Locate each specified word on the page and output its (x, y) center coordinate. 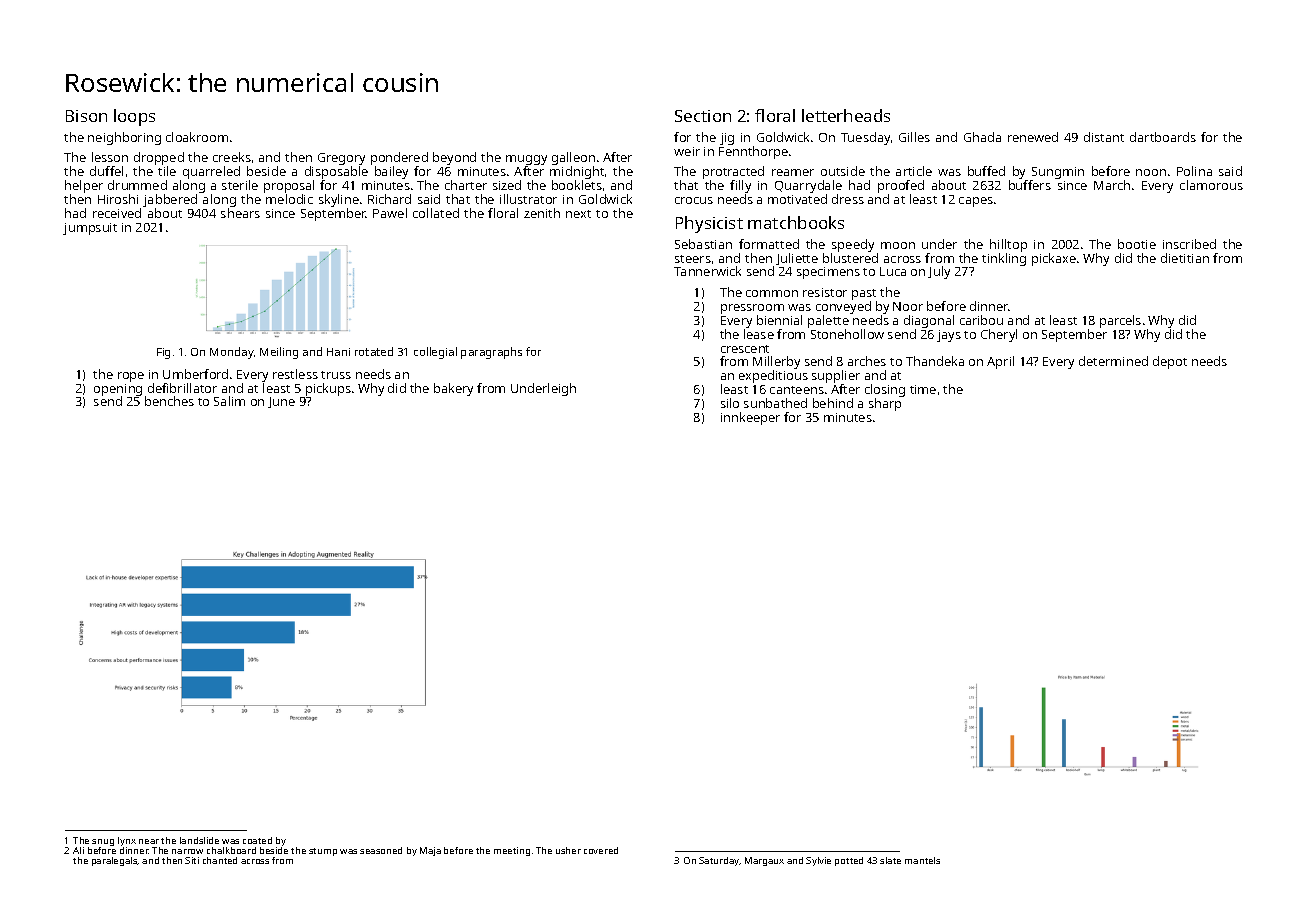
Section (703, 116)
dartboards (1163, 137)
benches (169, 401)
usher (568, 850)
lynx (127, 841)
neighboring (124, 138)
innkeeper (750, 418)
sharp (885, 404)
